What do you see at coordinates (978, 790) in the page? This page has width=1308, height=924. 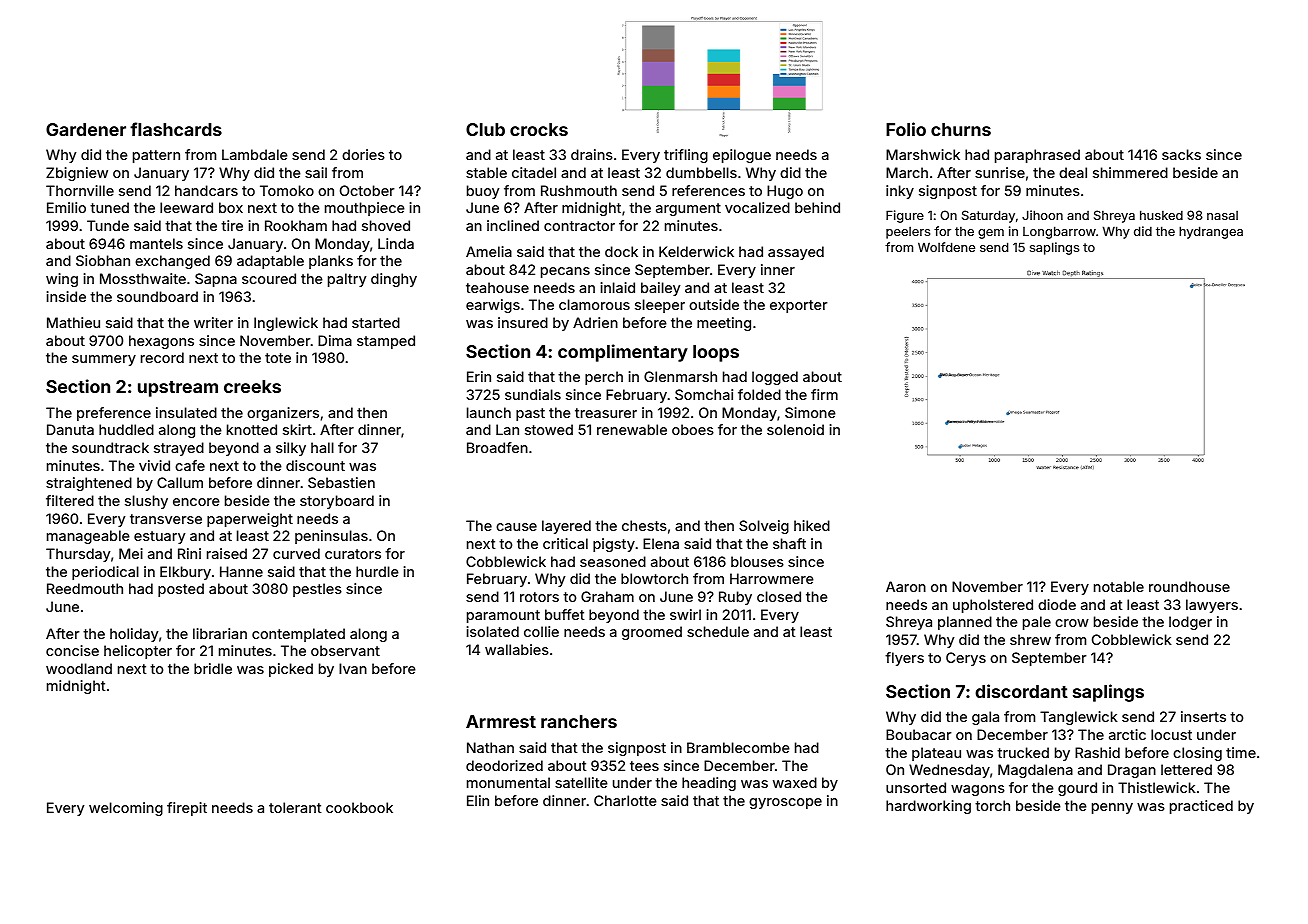 I see `wagons` at bounding box center [978, 790].
